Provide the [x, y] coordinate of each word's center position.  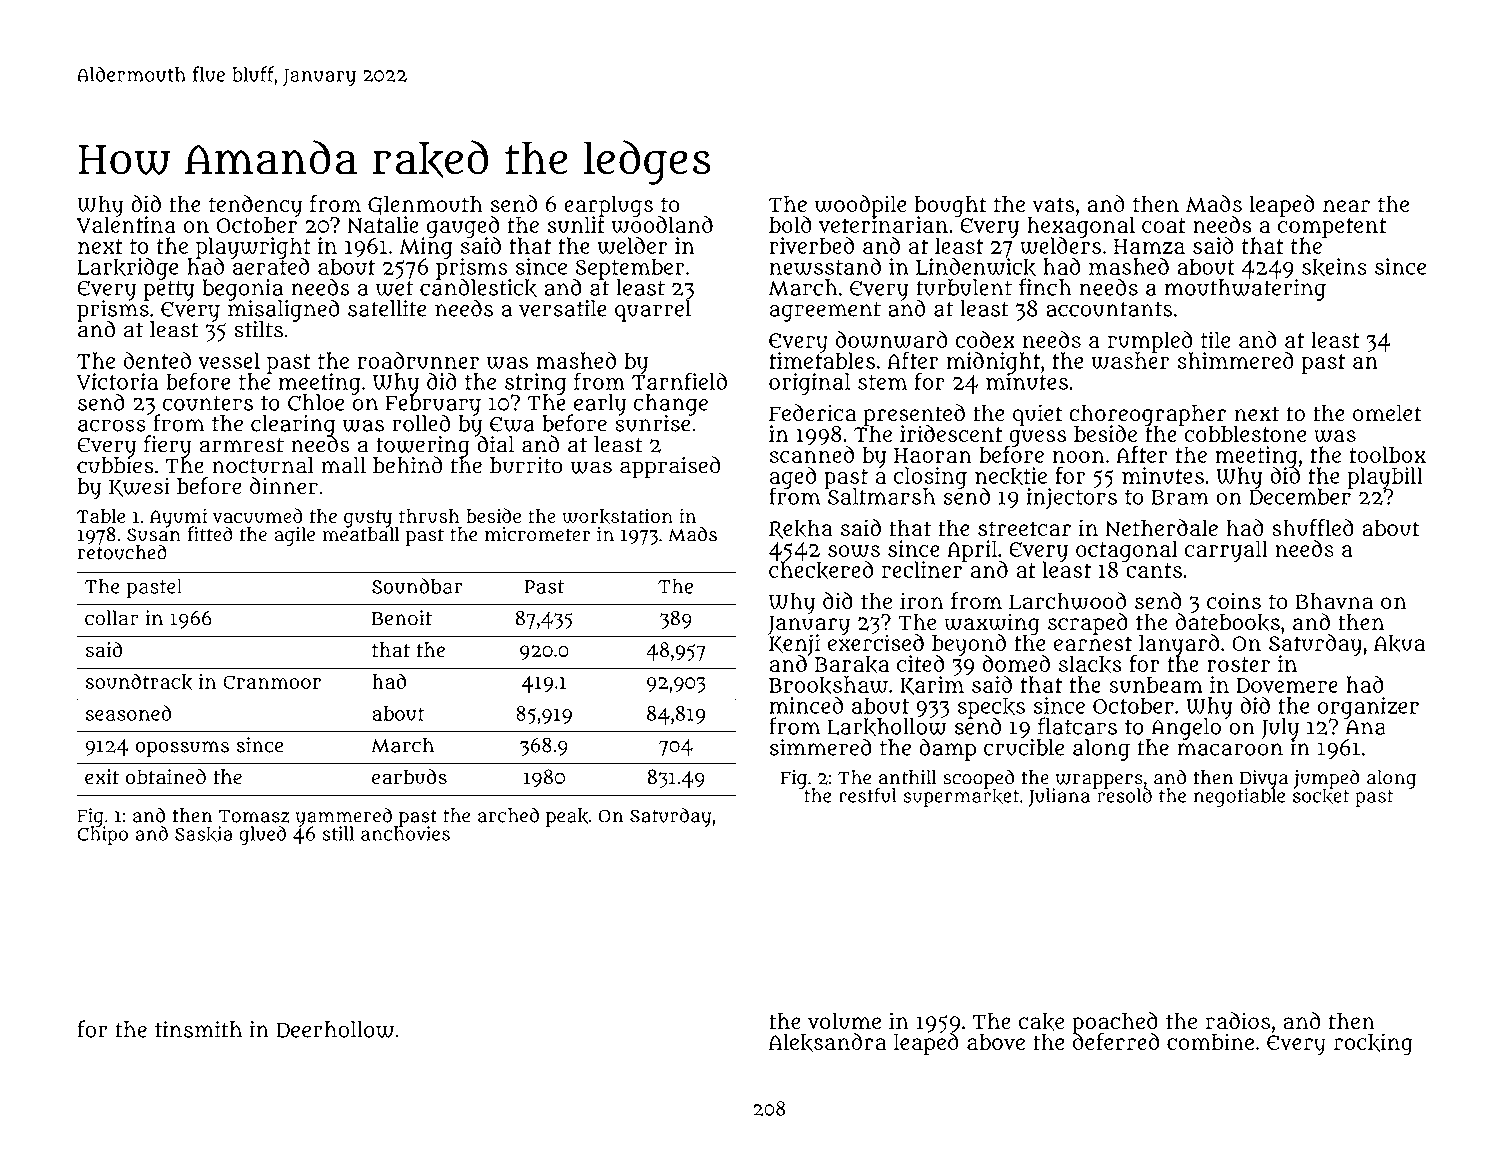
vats [1053, 204]
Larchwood [1067, 601]
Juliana [1059, 797]
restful [868, 795]
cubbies [115, 465]
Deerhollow [335, 1029]
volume [844, 1021]
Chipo [102, 836]
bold [790, 224]
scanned [812, 454]
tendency [255, 206]
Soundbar [417, 586]
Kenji [794, 645]
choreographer [1147, 415]
